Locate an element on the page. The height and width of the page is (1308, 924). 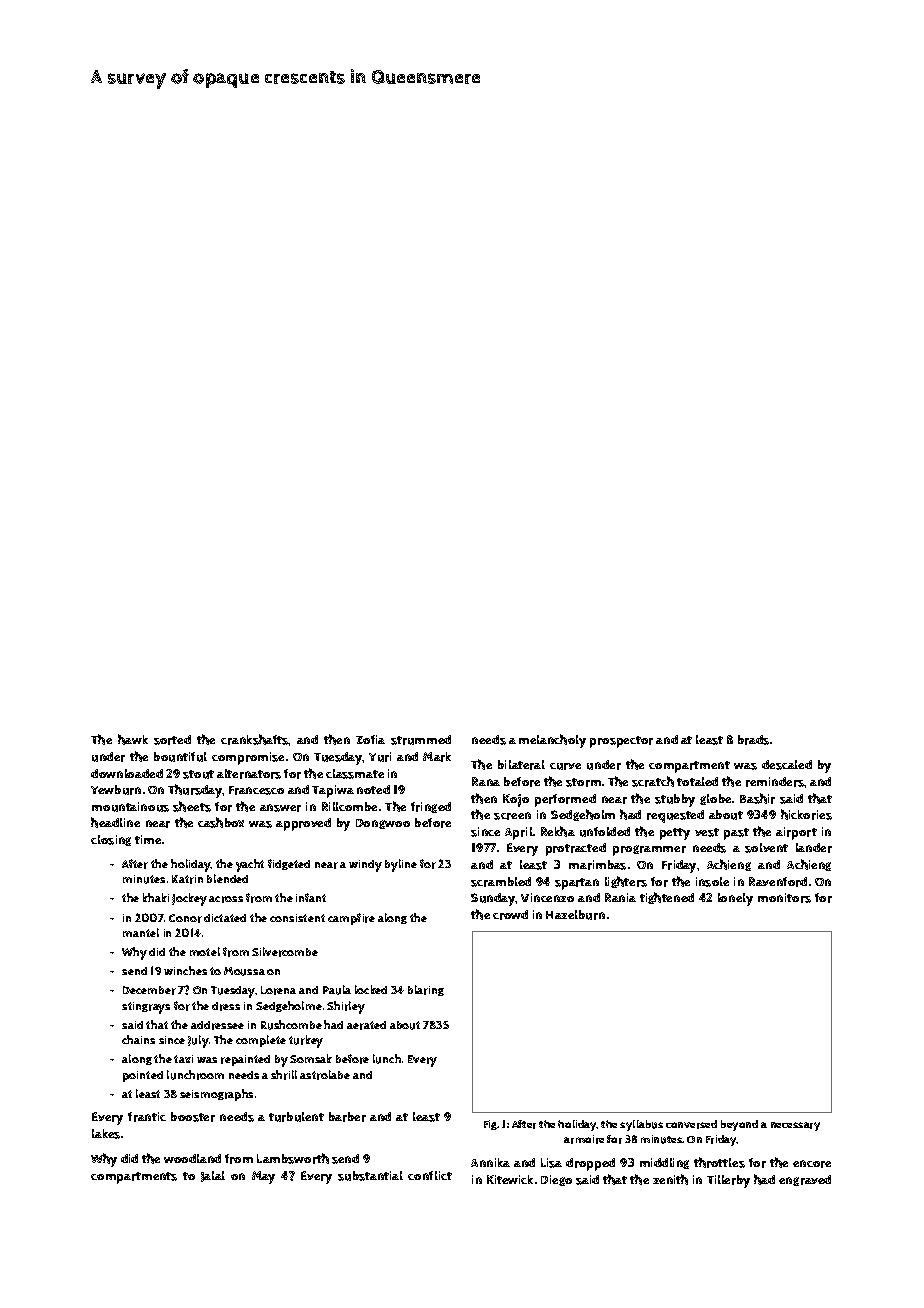
fidgeted is located at coordinates (289, 864).
